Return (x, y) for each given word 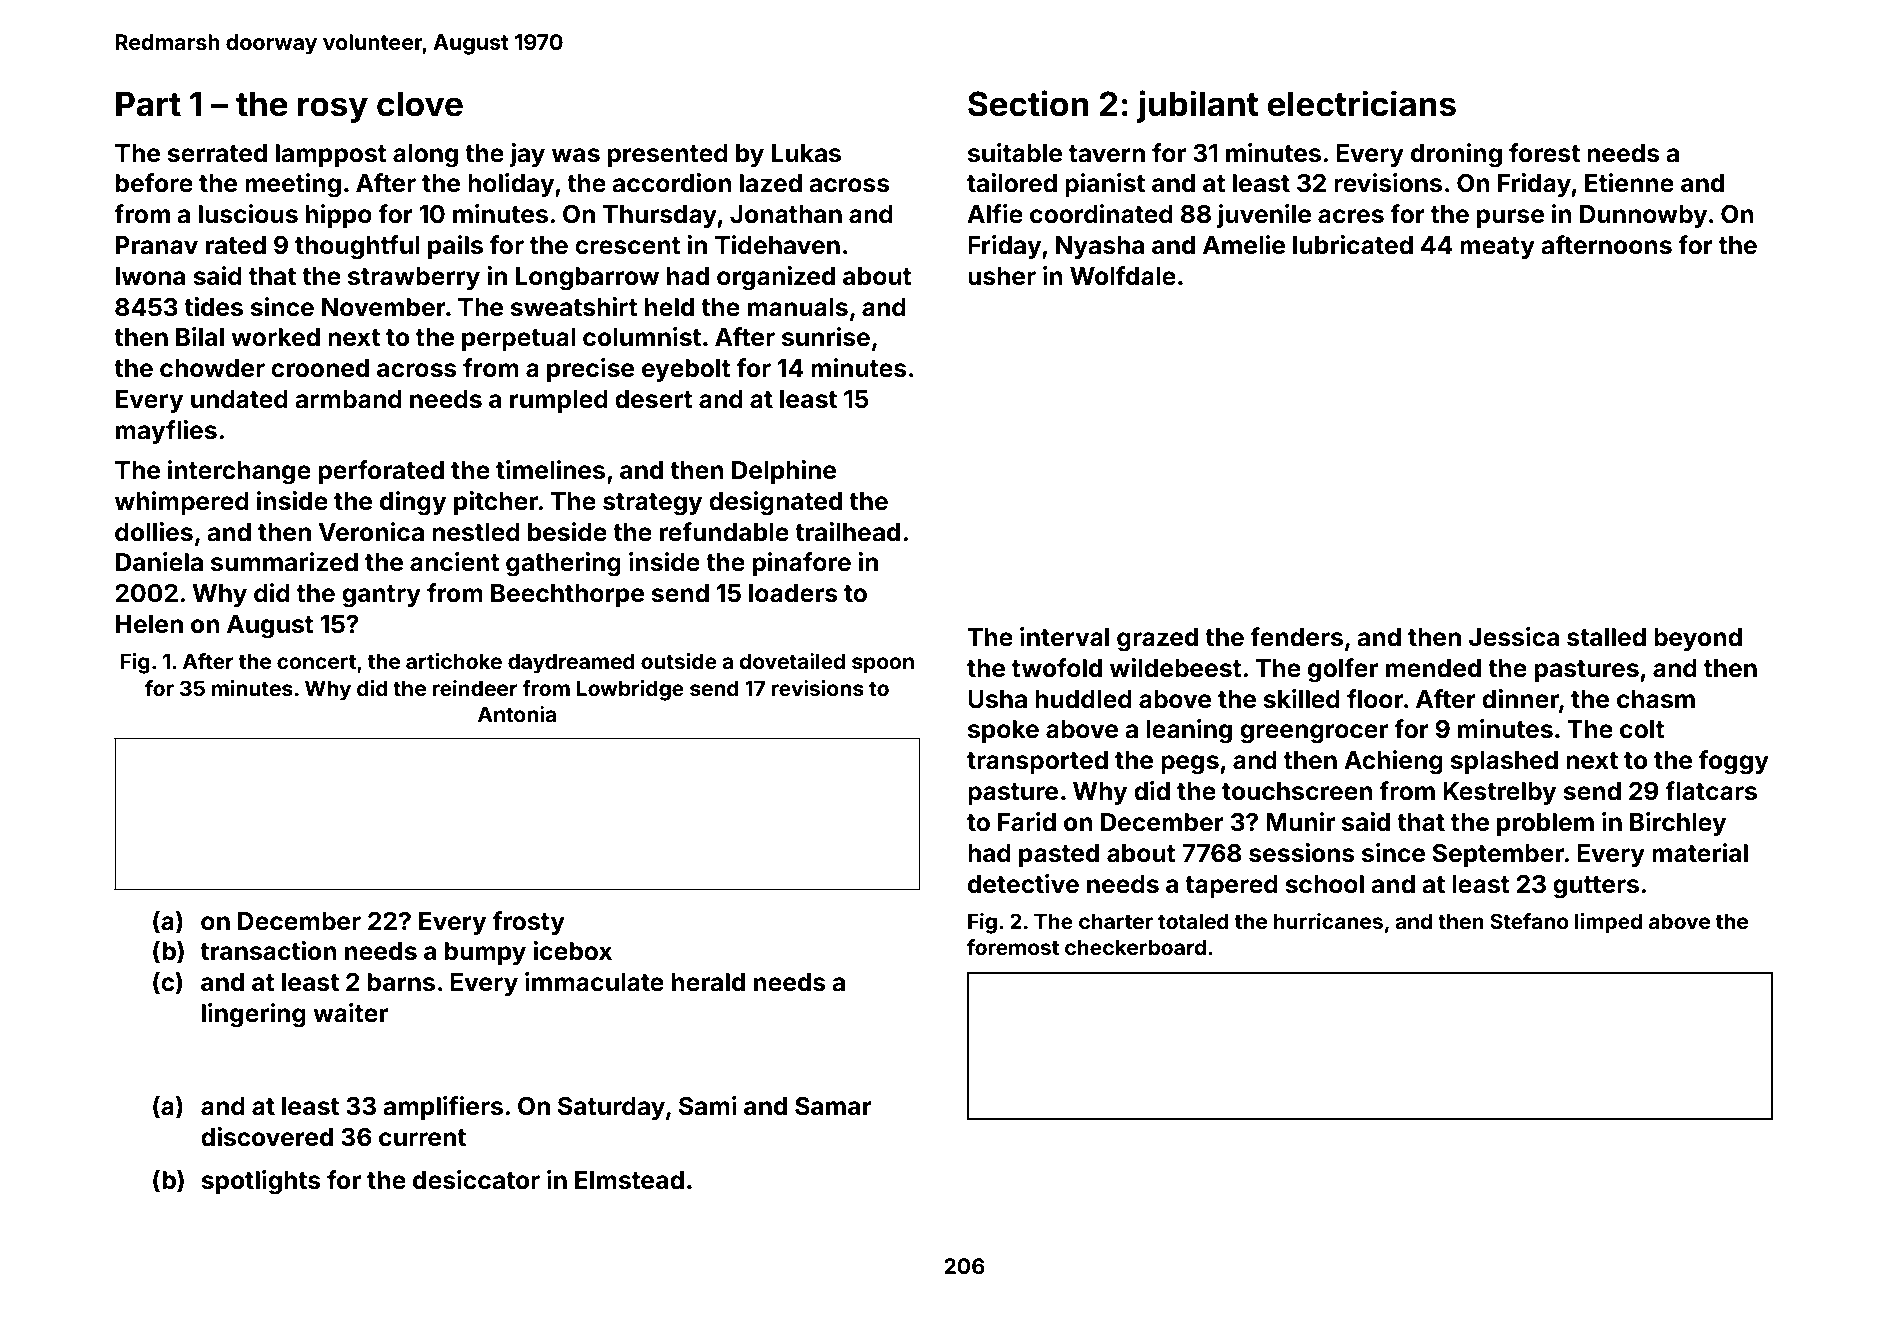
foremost (1013, 947)
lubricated (1353, 245)
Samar (833, 1106)
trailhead (847, 532)
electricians (1362, 103)
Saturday (611, 1108)
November (384, 307)
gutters (1596, 887)
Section (1028, 103)
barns (401, 982)
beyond (1698, 639)
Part (148, 104)
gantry (381, 596)
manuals (798, 307)
